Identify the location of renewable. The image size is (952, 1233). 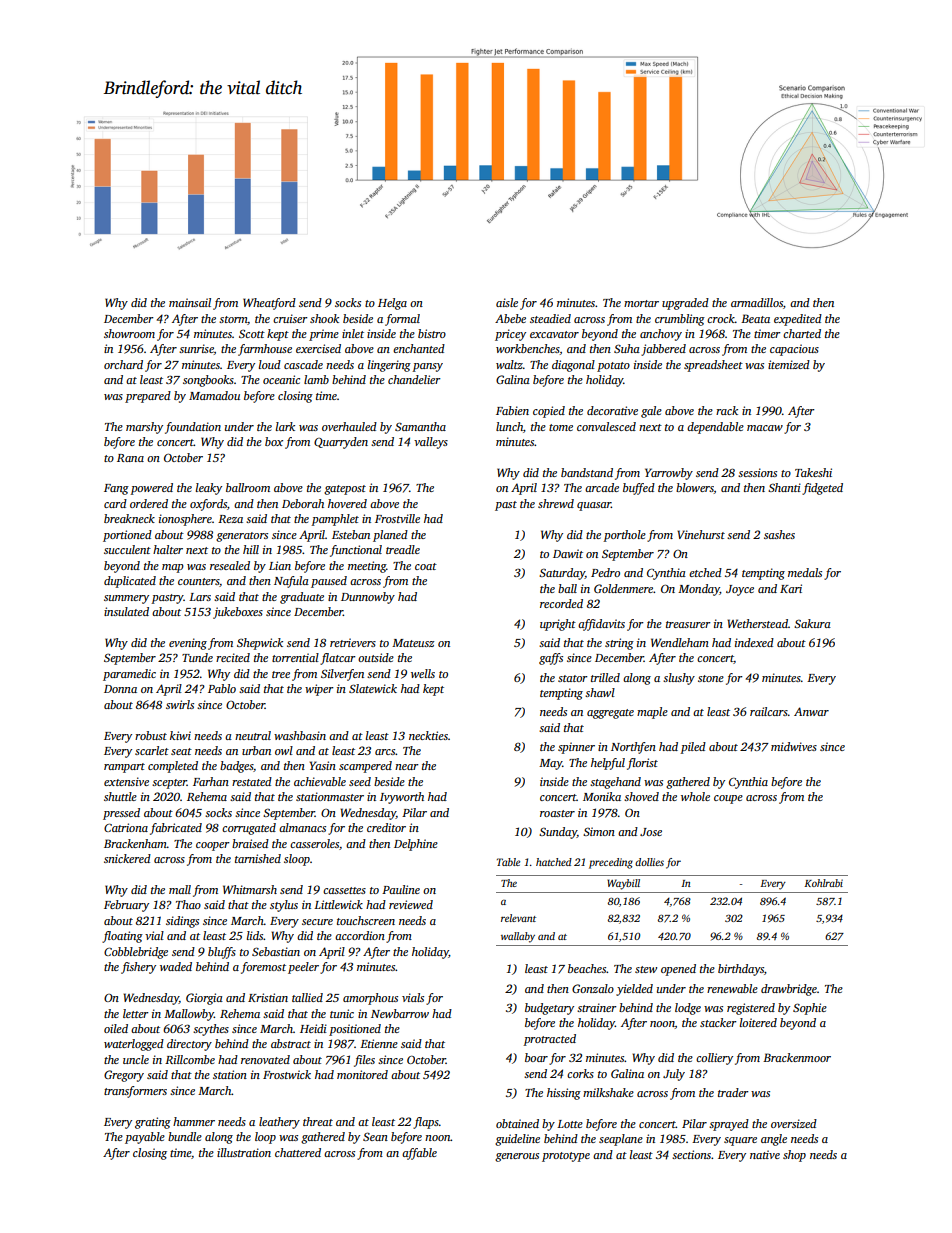
(732, 988).
